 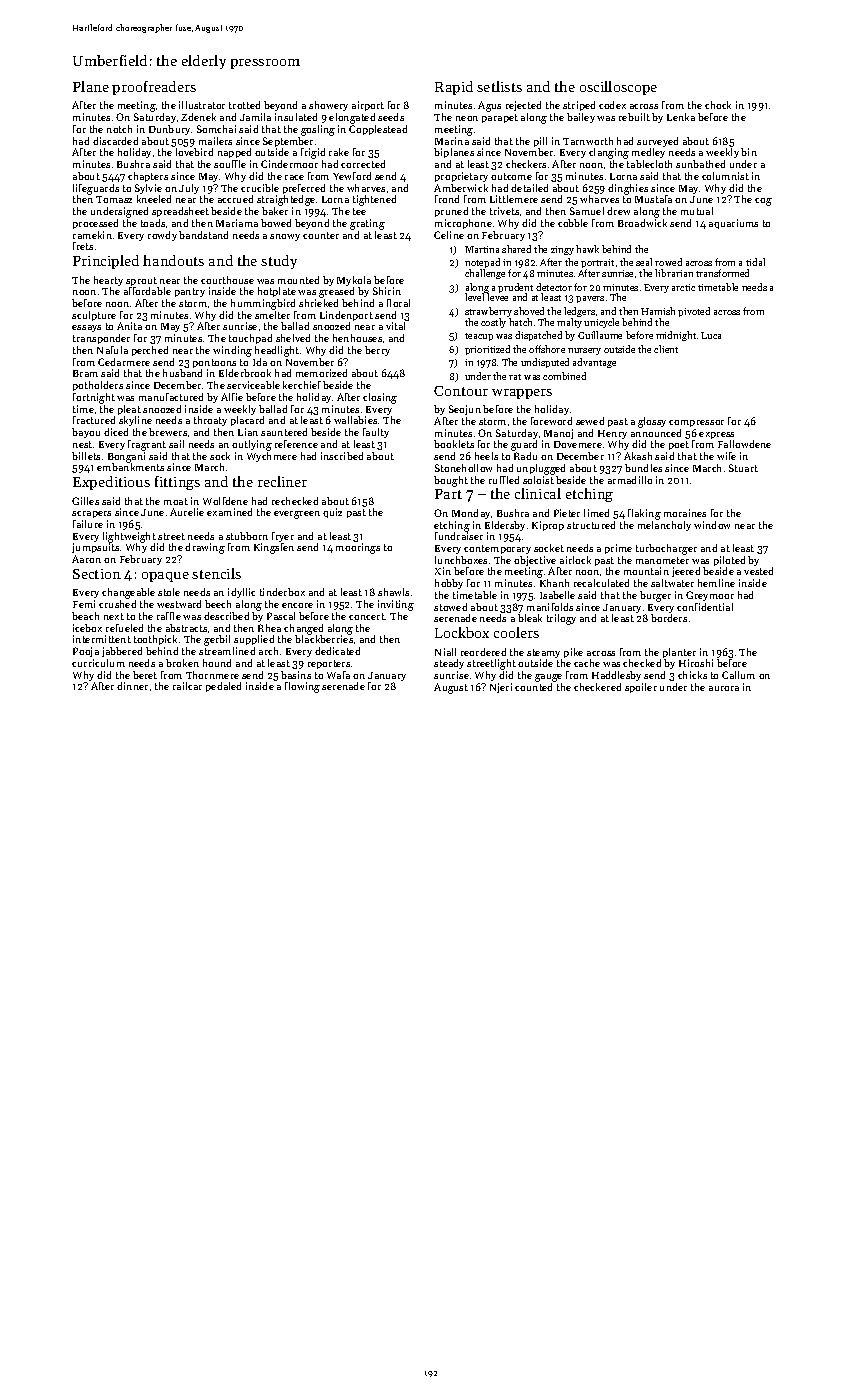 I want to click on neon, so click(x=467, y=118).
